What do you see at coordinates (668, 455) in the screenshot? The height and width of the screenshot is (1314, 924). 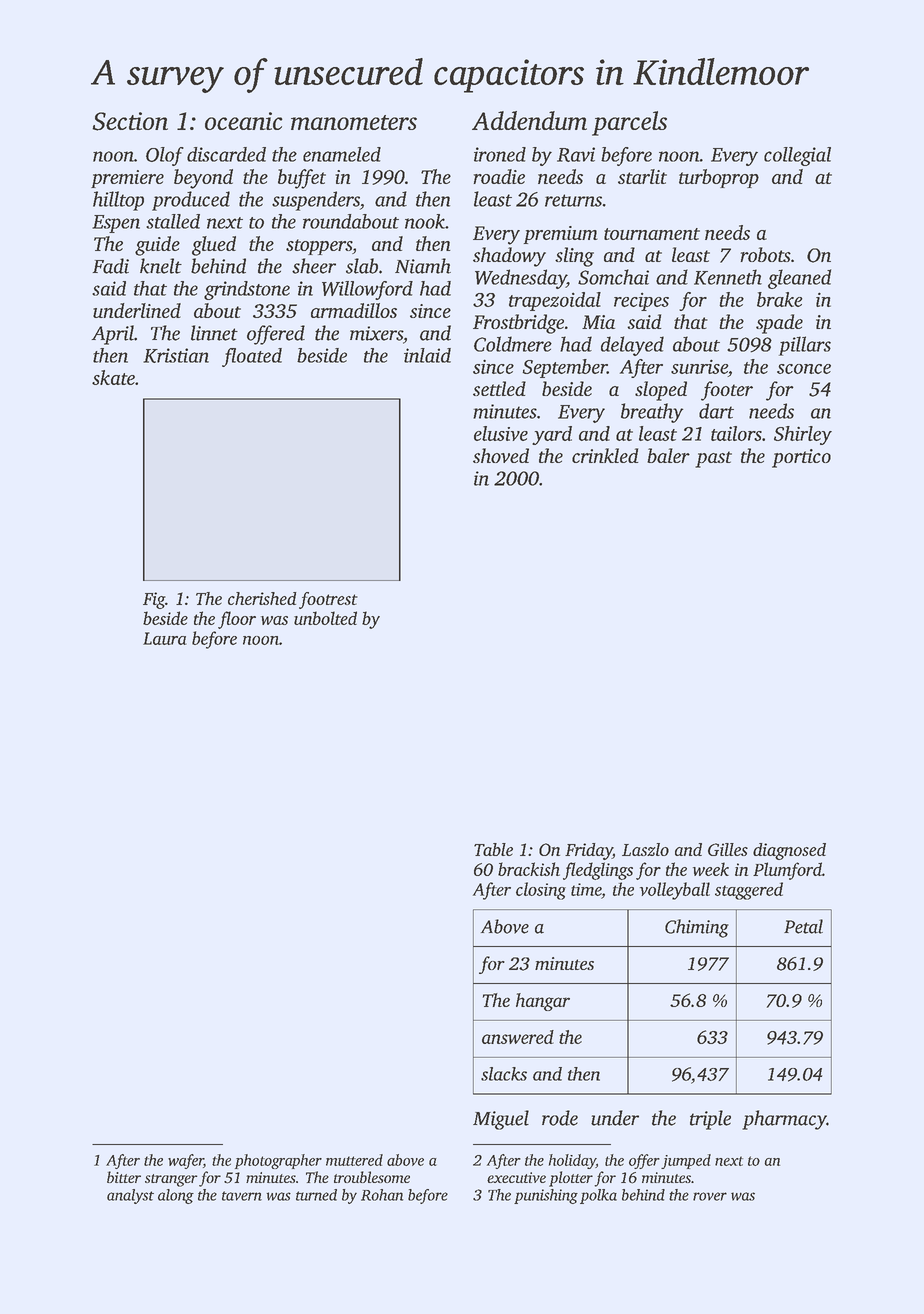 I see `baler` at bounding box center [668, 455].
